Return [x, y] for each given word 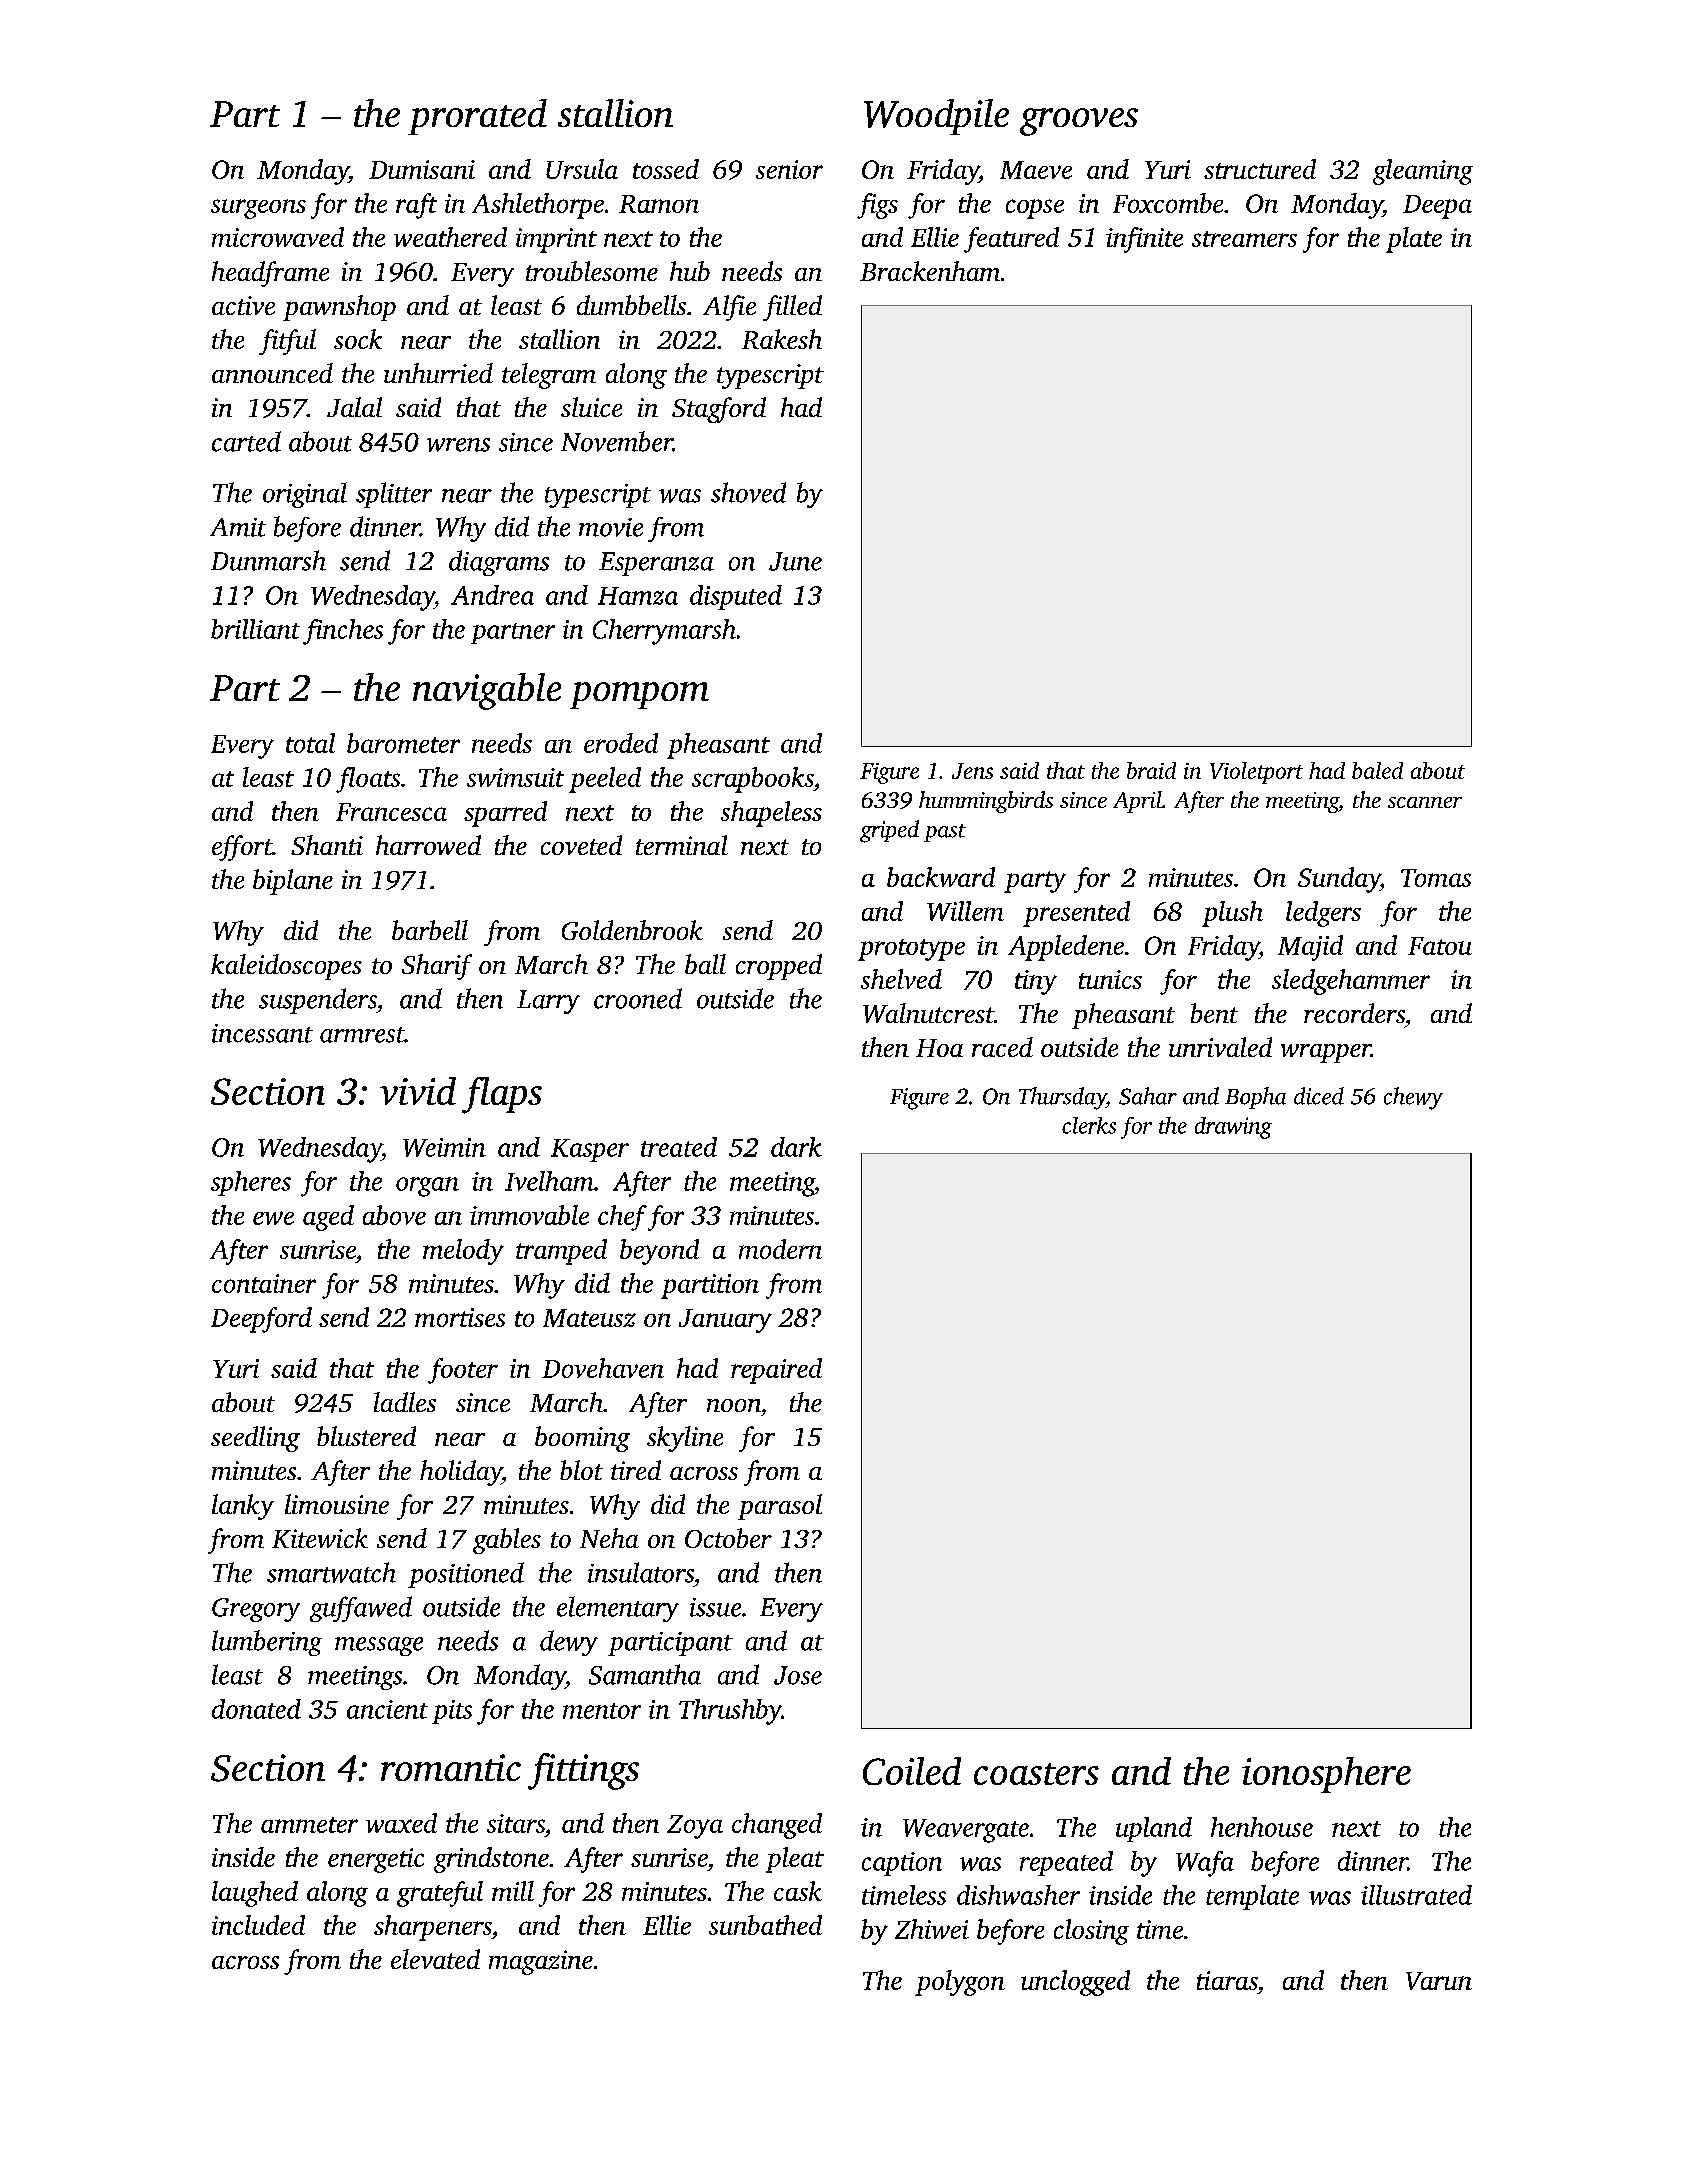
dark [796, 1147]
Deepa [1437, 207]
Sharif [437, 967]
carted [246, 441]
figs [877, 206]
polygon [960, 1983]
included [258, 1925]
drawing [1233, 1128]
